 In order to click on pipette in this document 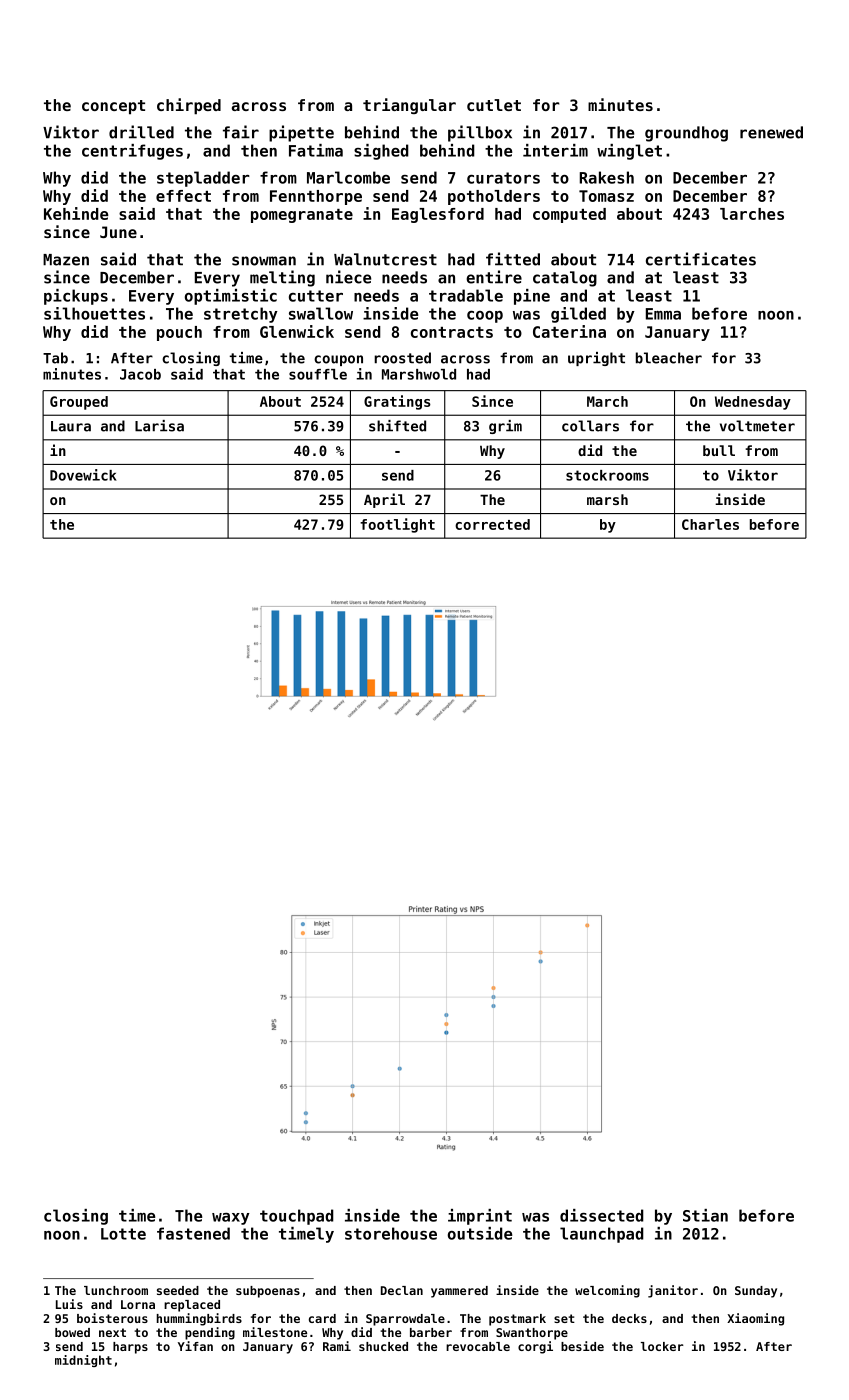, I will do `click(301, 133)`.
